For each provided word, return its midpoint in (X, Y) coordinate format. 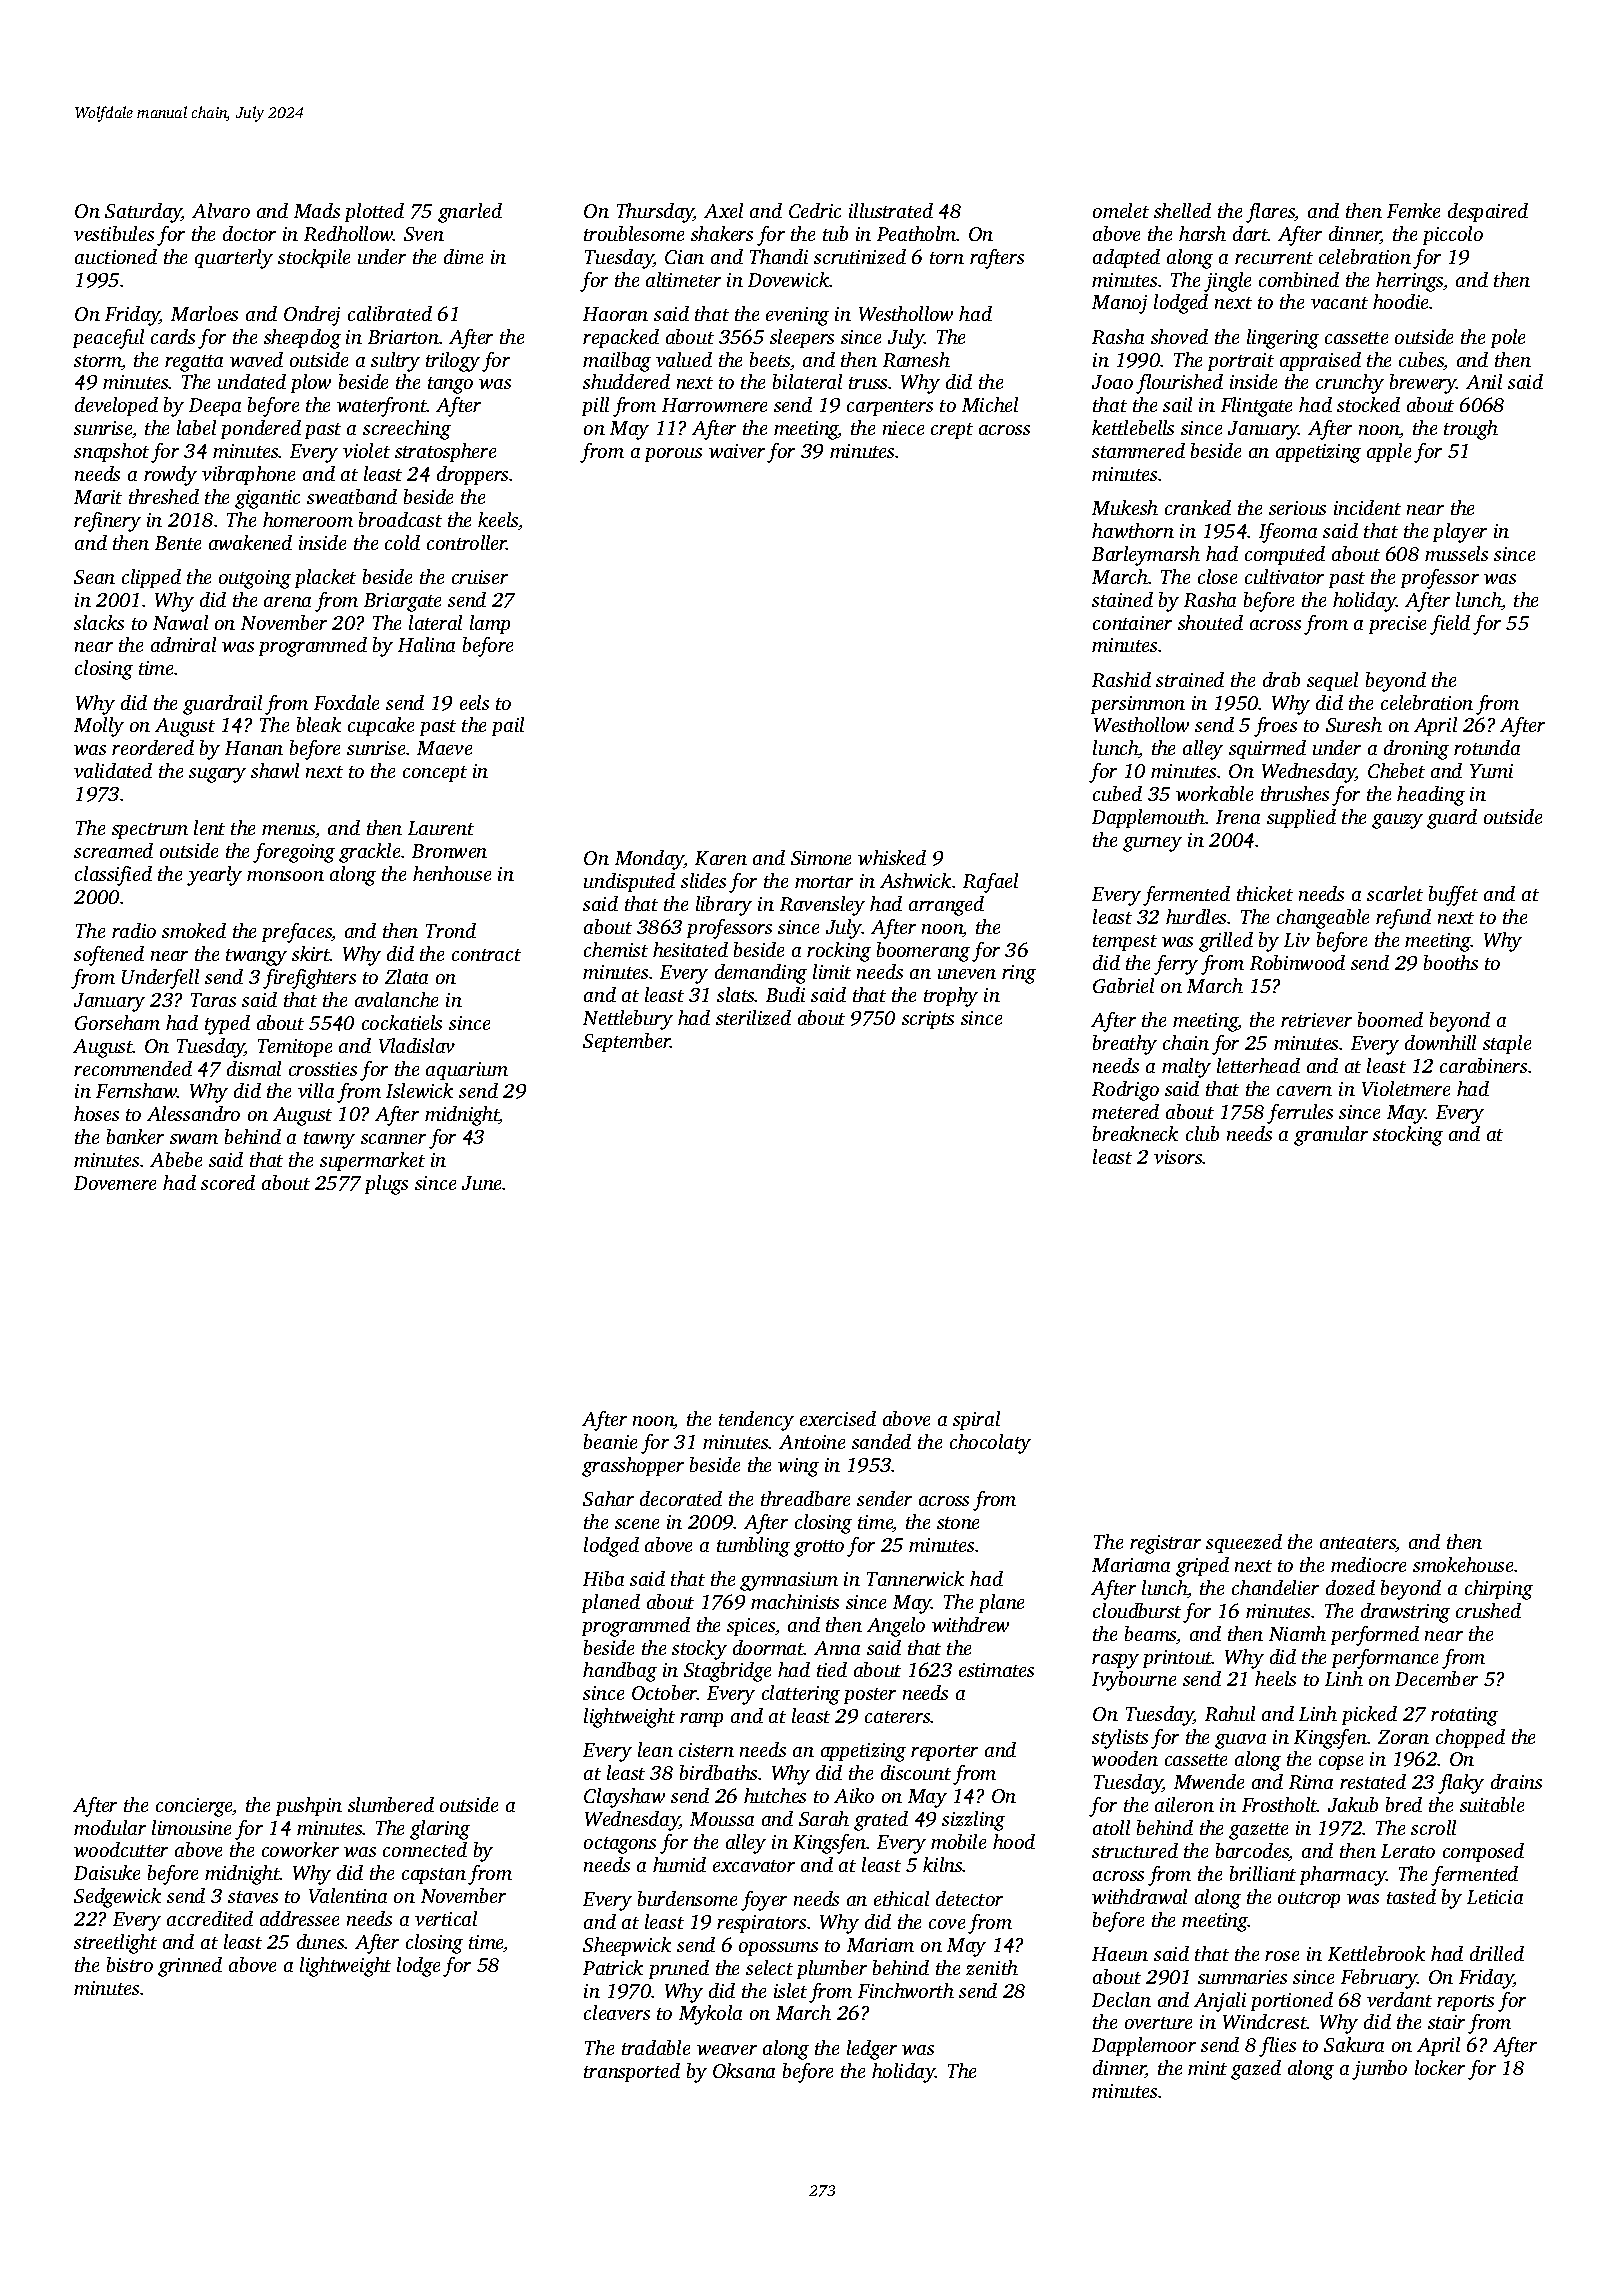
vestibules (114, 233)
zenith (992, 1967)
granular (1331, 1136)
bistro (130, 1964)
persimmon (1138, 705)
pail (508, 726)
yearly (214, 876)
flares (1270, 213)
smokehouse (1463, 1564)
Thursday (655, 213)
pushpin (309, 1806)
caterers (898, 1717)
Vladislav (417, 1045)
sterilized (753, 1017)
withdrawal (1139, 1896)
